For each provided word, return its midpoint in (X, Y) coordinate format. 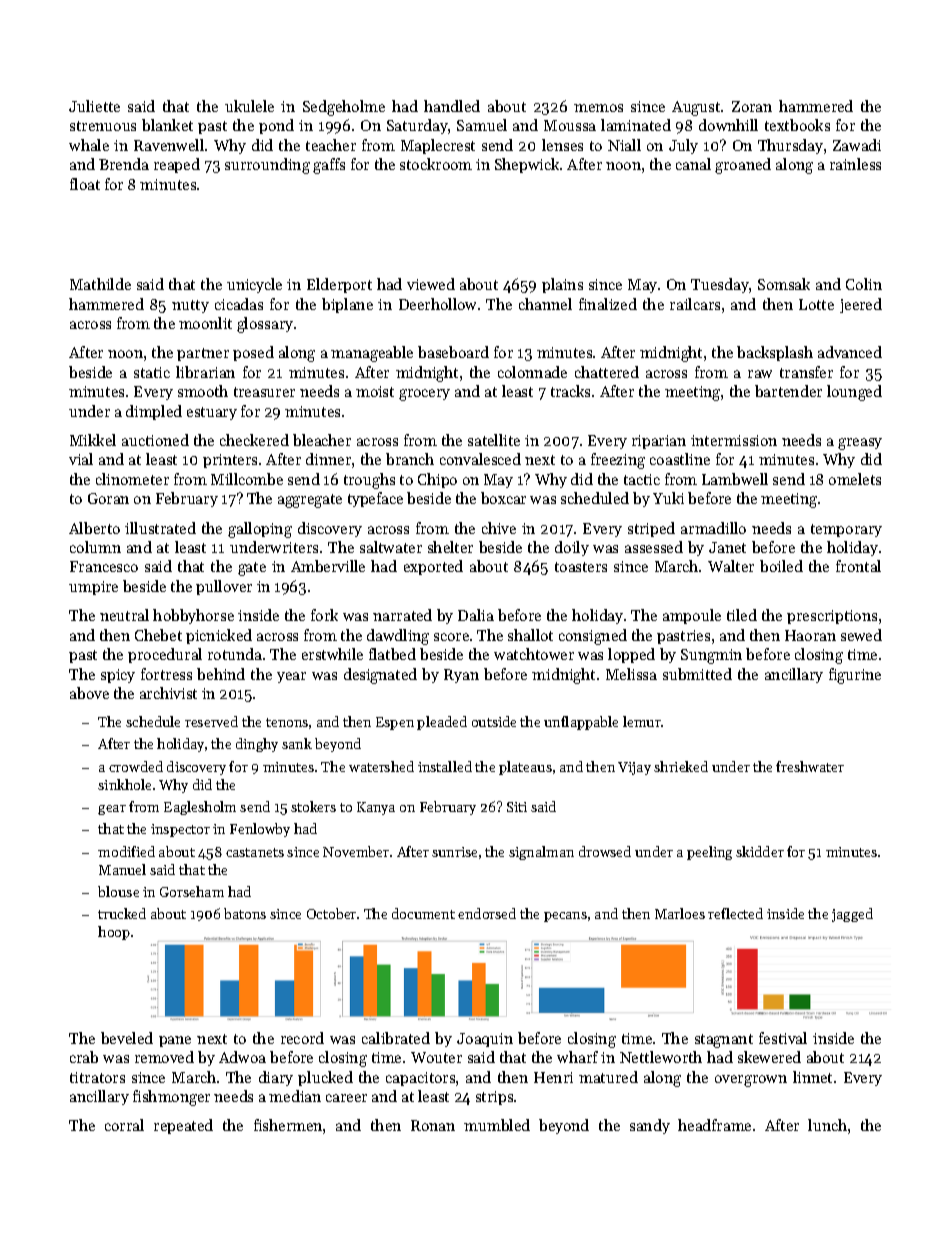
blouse (118, 891)
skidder (760, 851)
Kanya (376, 808)
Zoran (752, 106)
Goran (108, 498)
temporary (846, 530)
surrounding (267, 166)
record (302, 1038)
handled (452, 106)
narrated (402, 615)
